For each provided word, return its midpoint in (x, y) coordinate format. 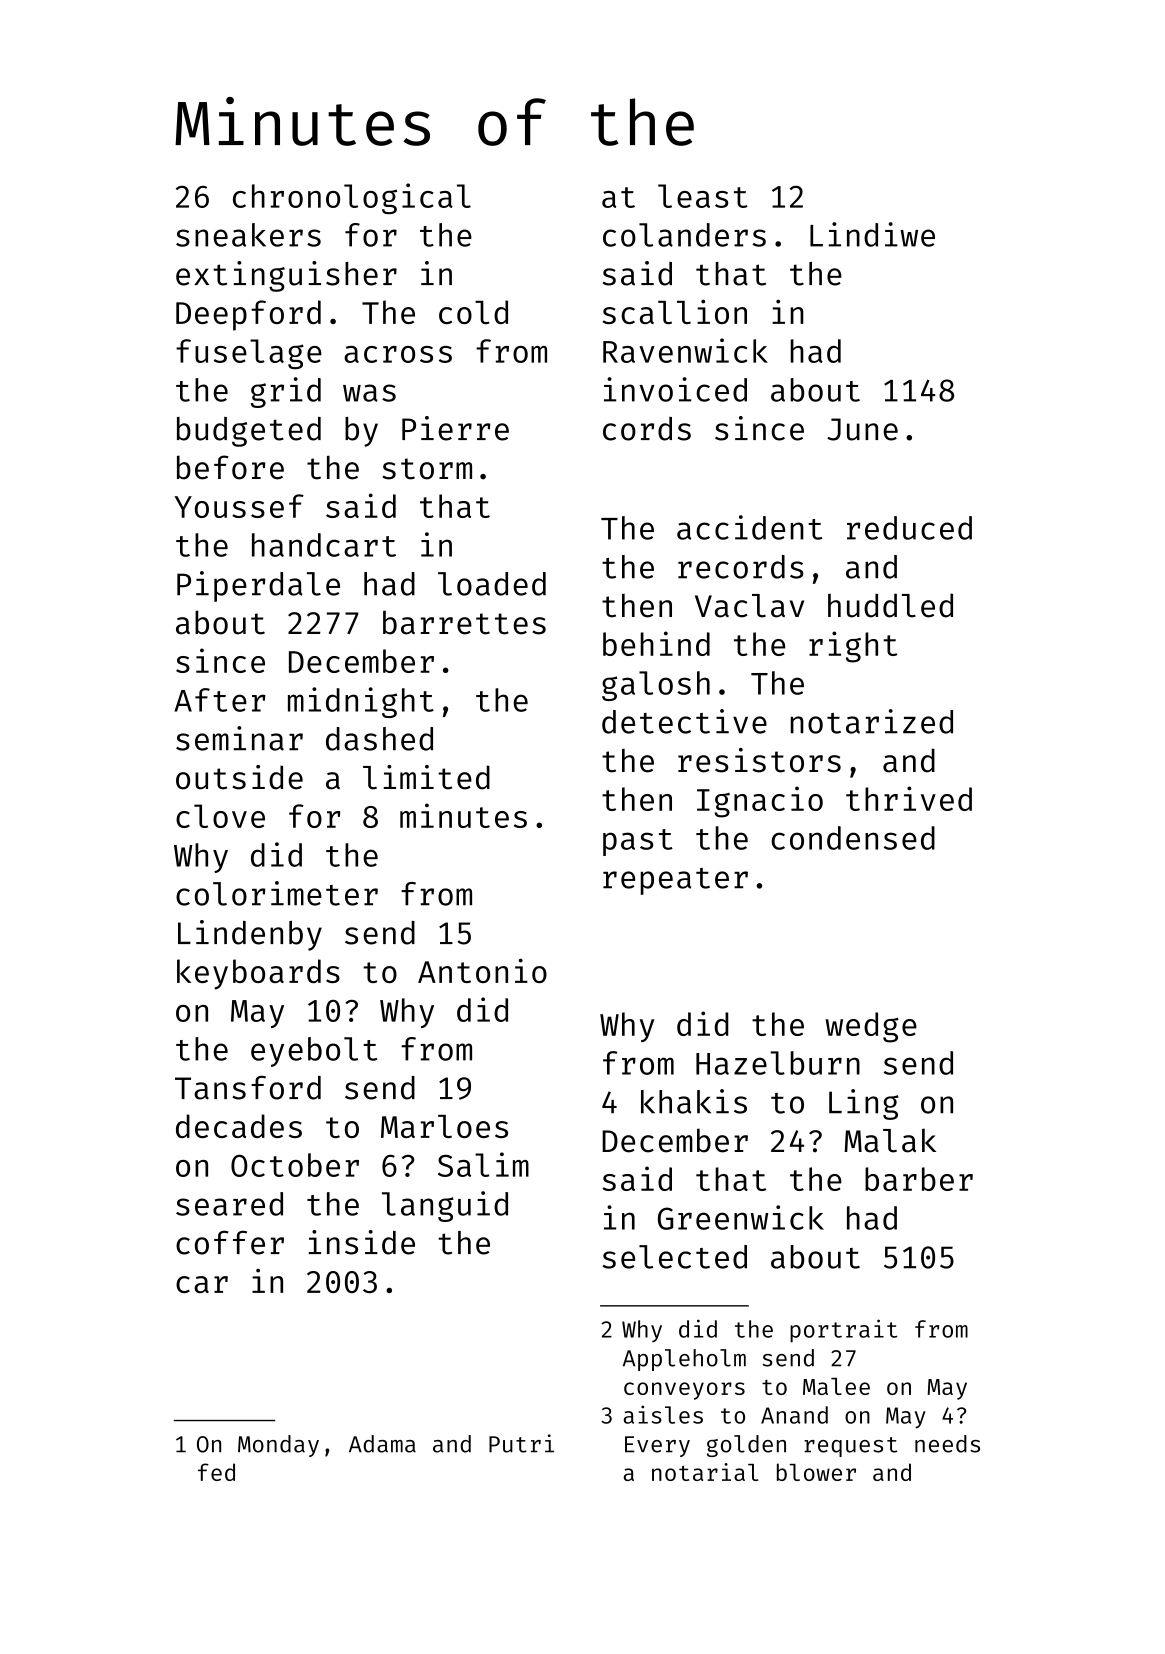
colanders (684, 235)
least (703, 196)
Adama (382, 1444)
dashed (379, 739)
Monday (278, 1446)
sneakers (248, 235)
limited (426, 777)
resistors (759, 760)
